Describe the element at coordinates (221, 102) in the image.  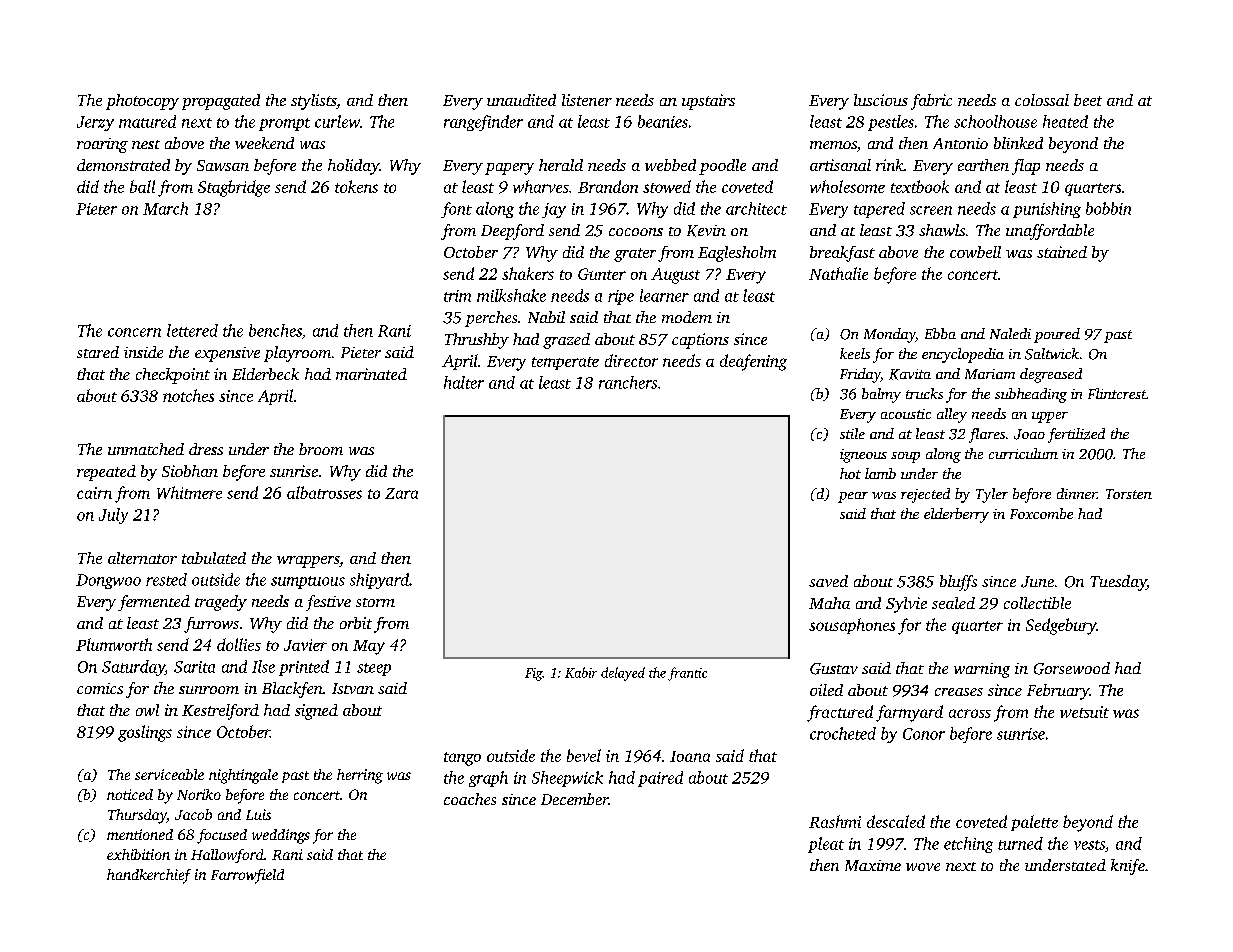
I see `propagated` at that location.
